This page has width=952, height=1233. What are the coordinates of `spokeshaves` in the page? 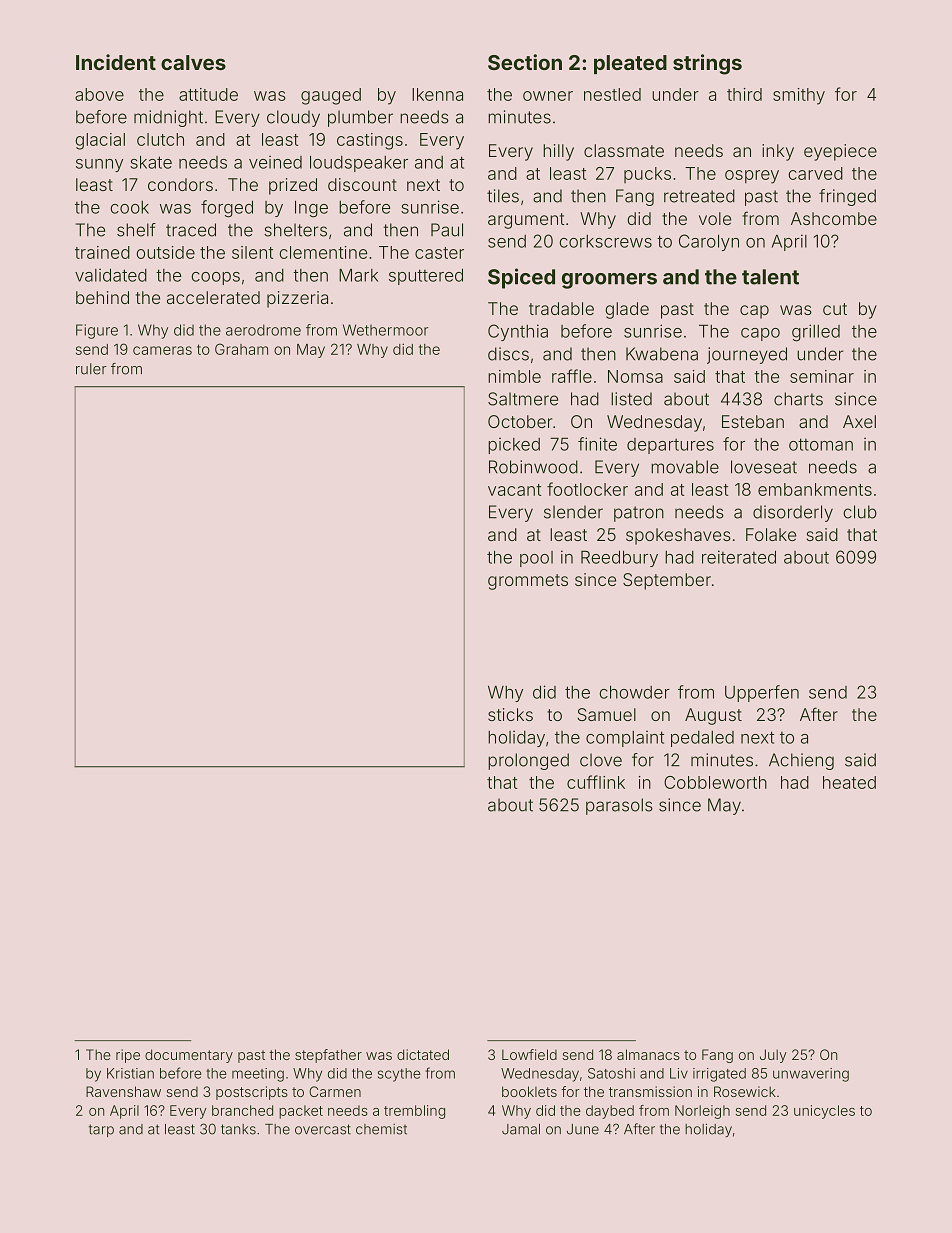 It's located at (678, 536).
